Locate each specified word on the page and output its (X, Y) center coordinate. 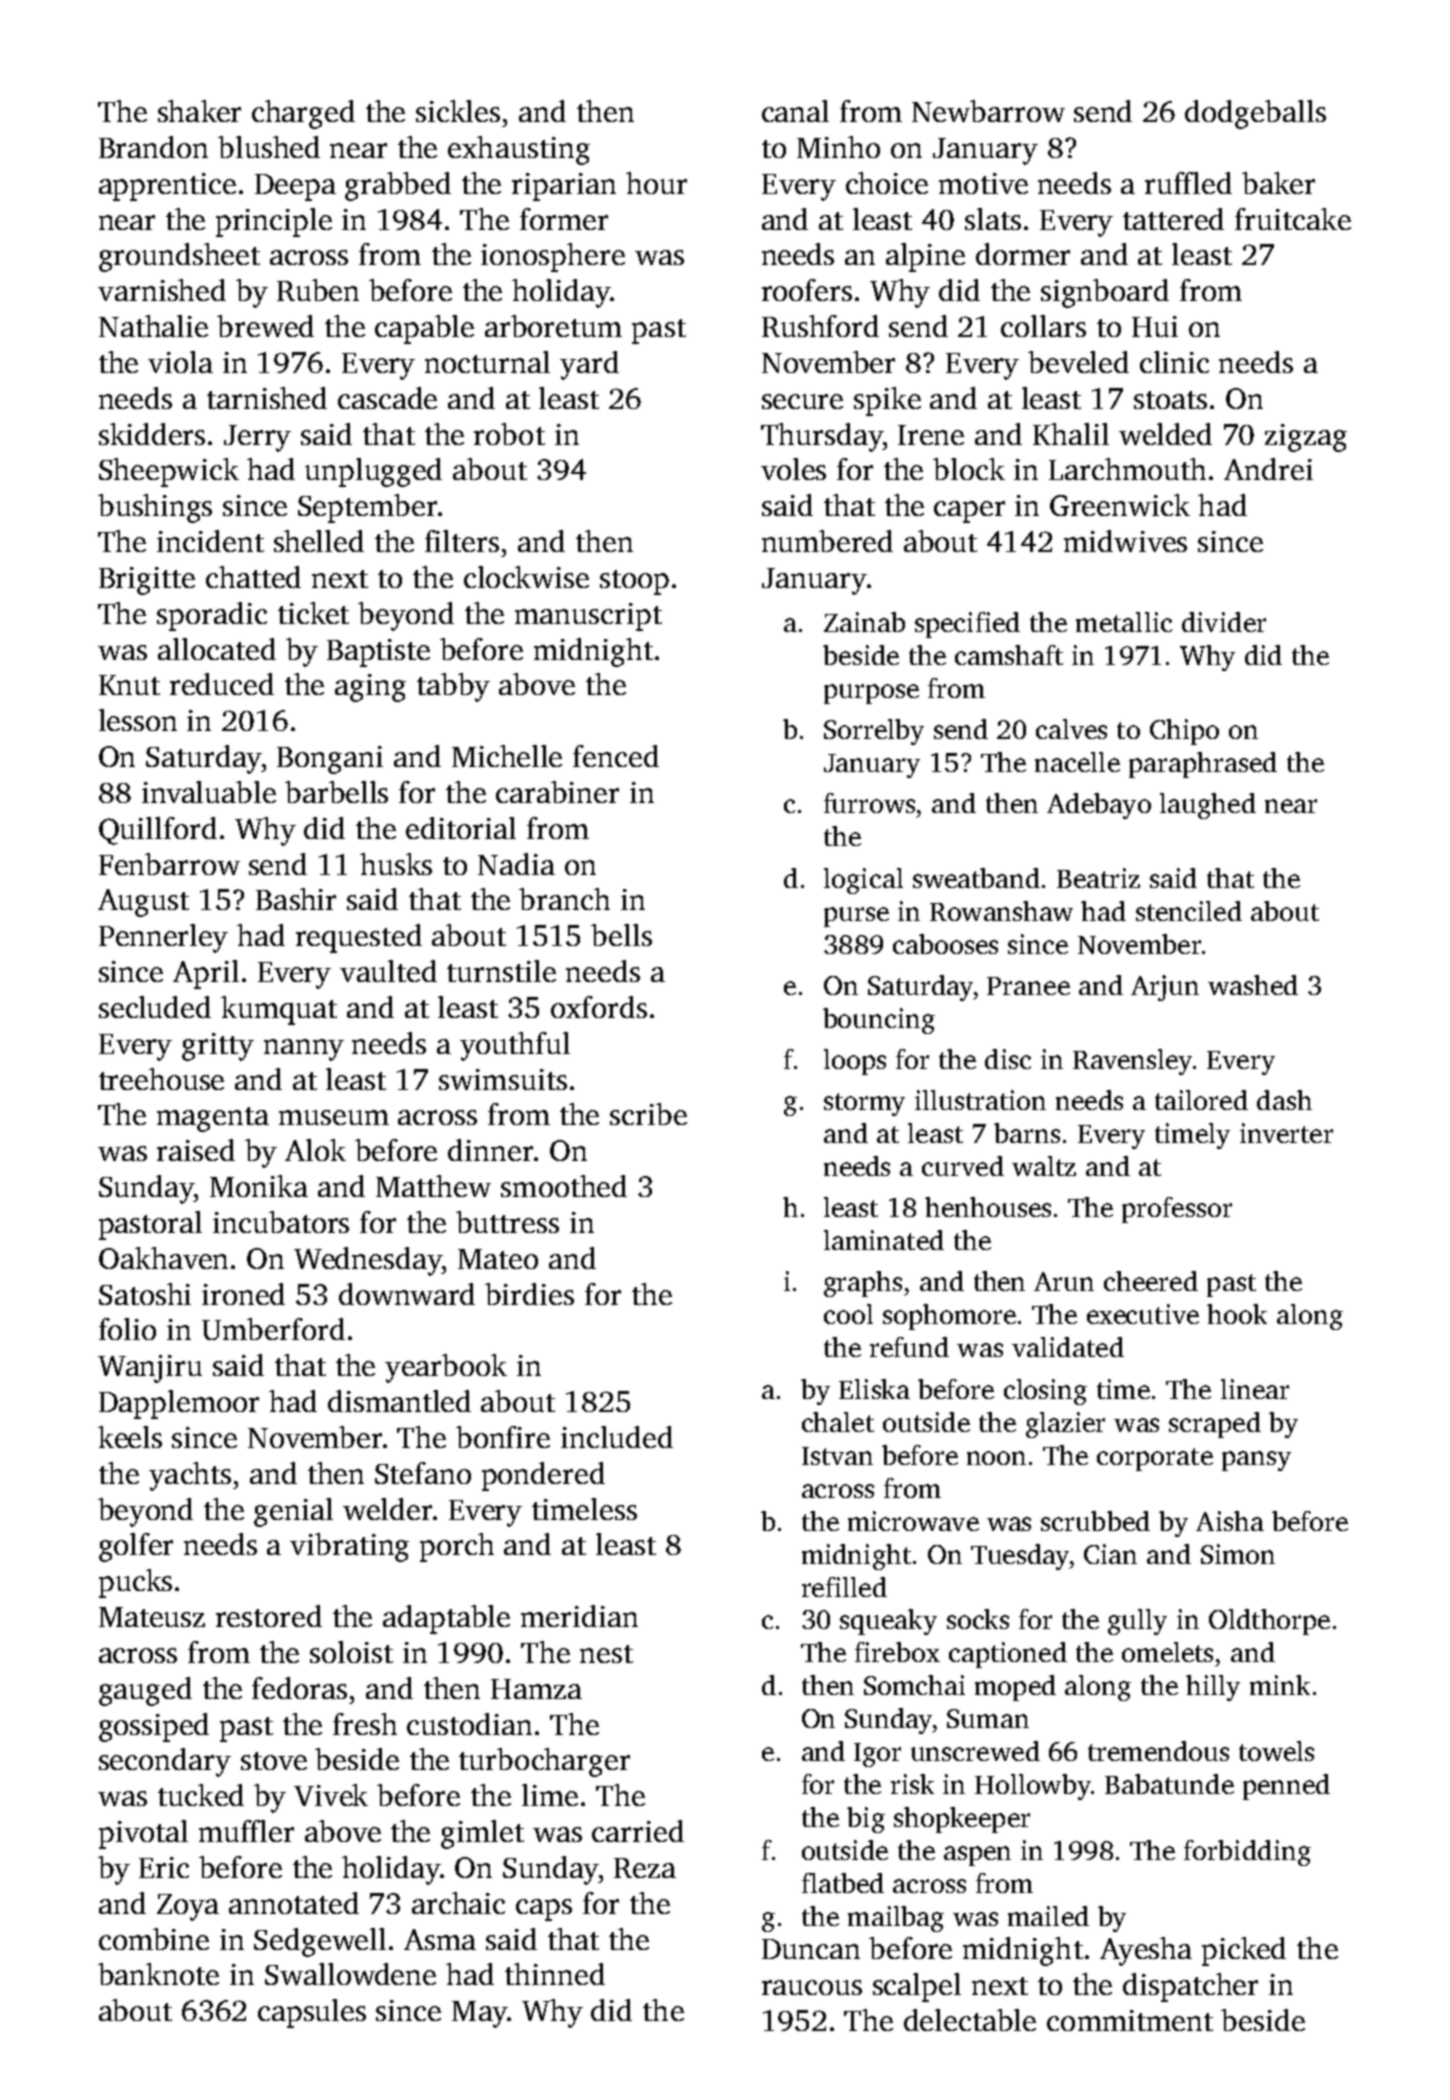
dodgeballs (1255, 114)
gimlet (482, 1834)
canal (795, 111)
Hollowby (1033, 1787)
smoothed (564, 1186)
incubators (281, 1222)
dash (1284, 1100)
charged (303, 114)
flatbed (843, 1883)
